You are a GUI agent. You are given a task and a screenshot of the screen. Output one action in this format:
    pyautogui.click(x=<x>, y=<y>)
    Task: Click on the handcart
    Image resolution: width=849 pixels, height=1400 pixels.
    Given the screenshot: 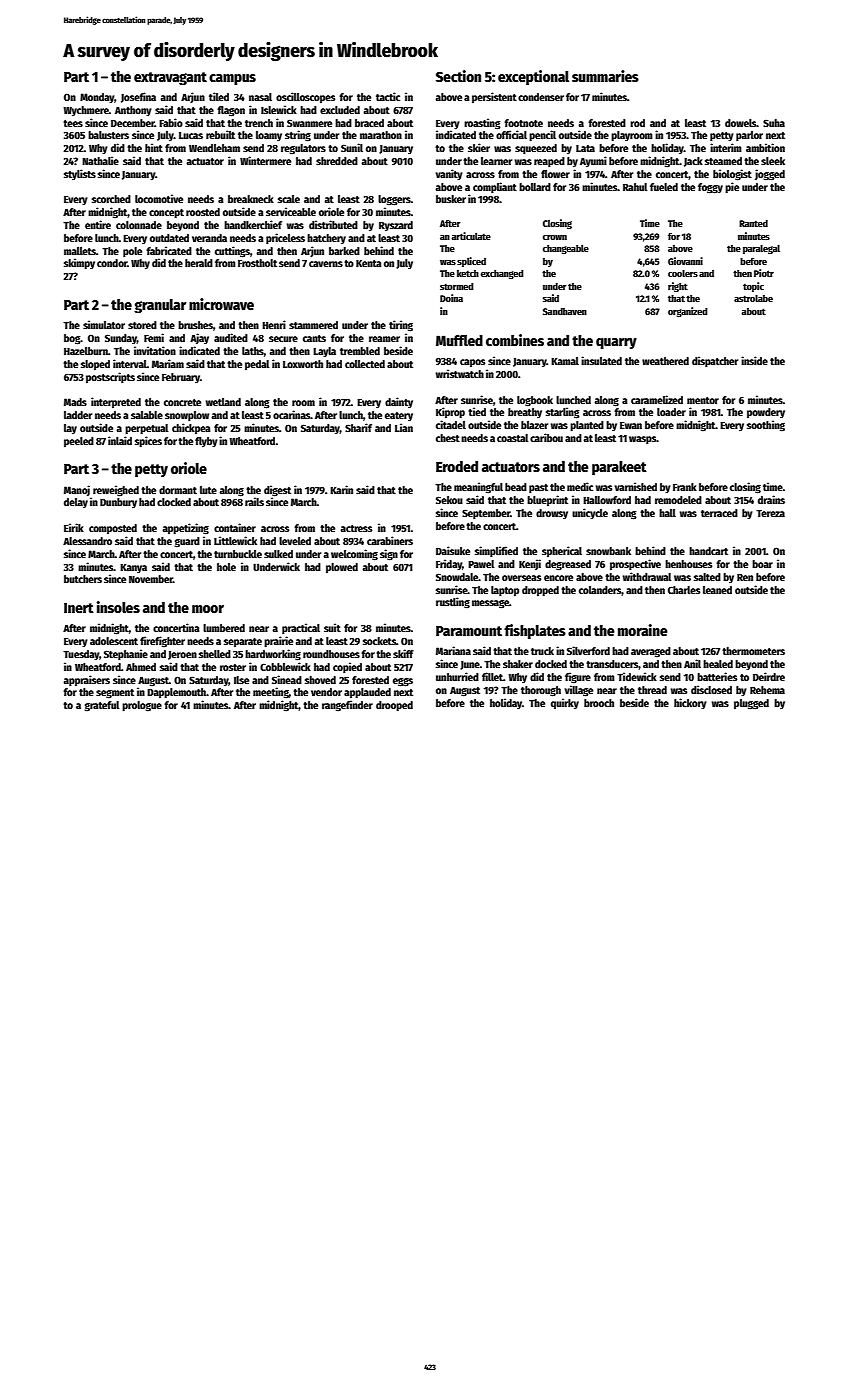 What is the action you would take?
    pyautogui.click(x=708, y=551)
